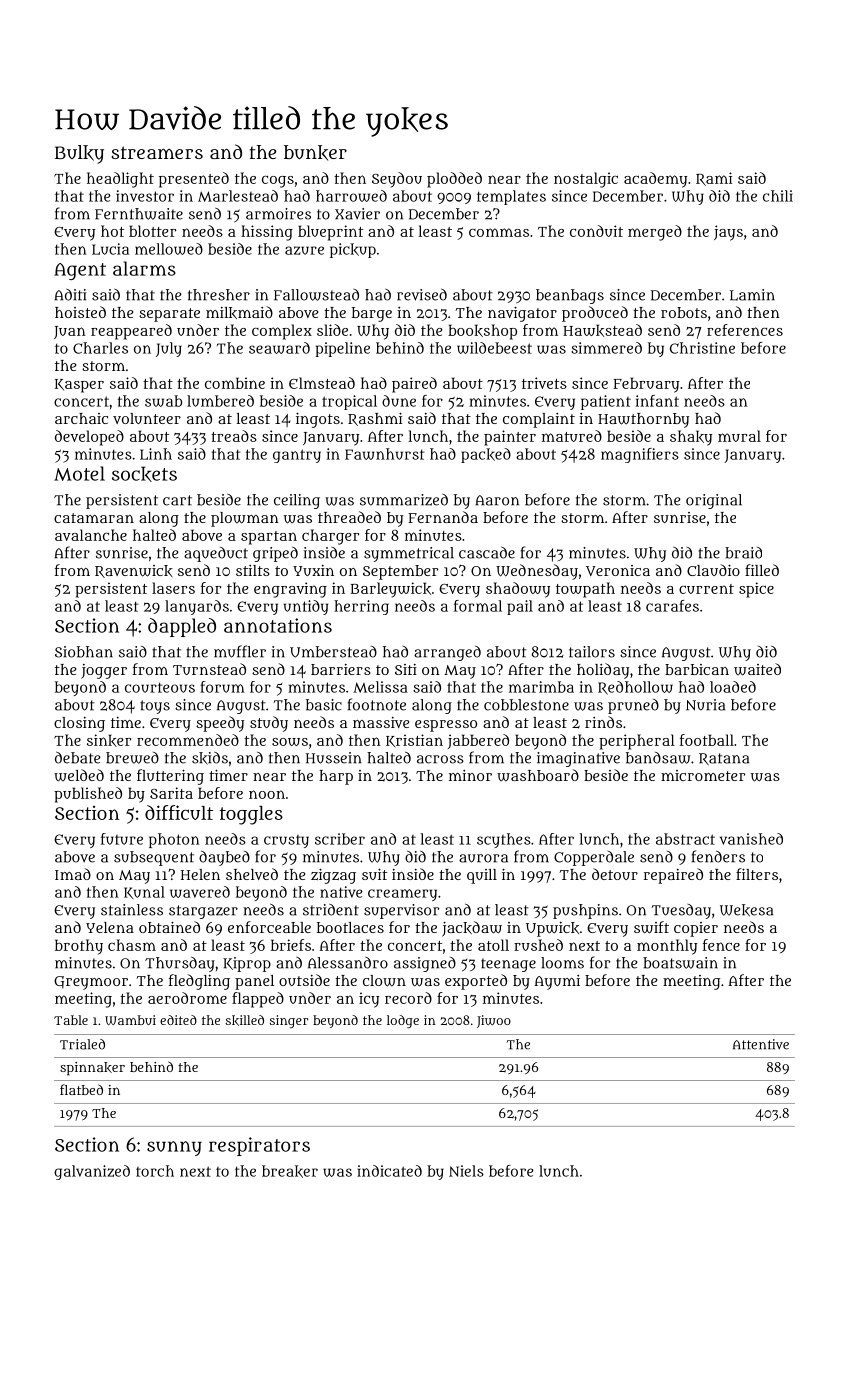  I want to click on monthly, so click(667, 947).
